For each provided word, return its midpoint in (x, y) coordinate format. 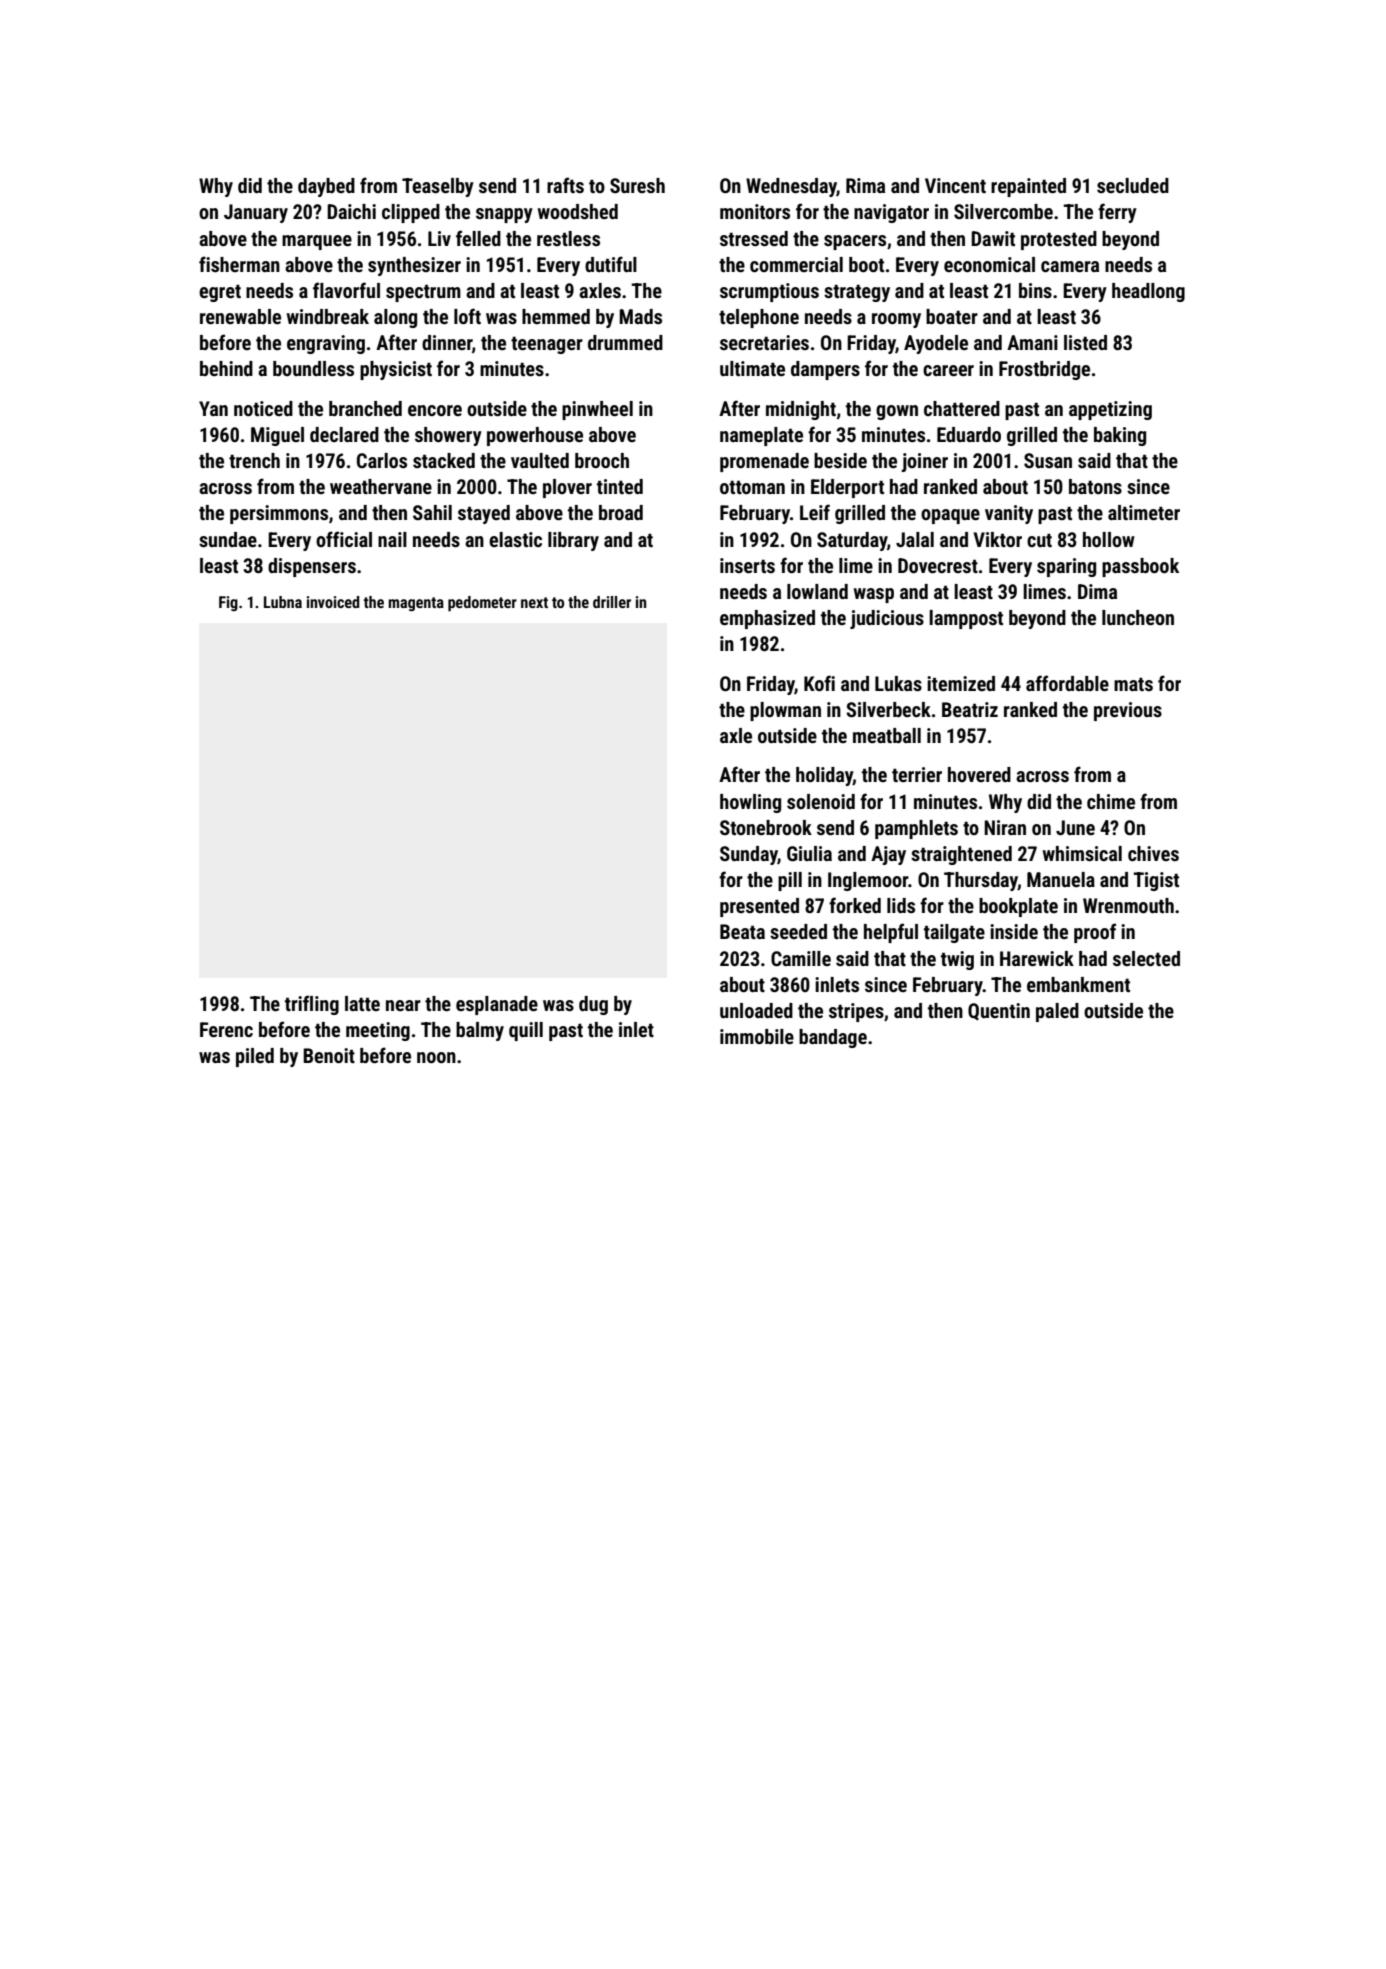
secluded (1133, 185)
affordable (1067, 683)
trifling (312, 1005)
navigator (891, 213)
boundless (313, 368)
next (534, 602)
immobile (757, 1036)
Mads (640, 316)
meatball (887, 735)
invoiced (333, 602)
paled (1057, 1012)
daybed (326, 187)
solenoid (821, 801)
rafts (565, 185)
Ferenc (226, 1029)
